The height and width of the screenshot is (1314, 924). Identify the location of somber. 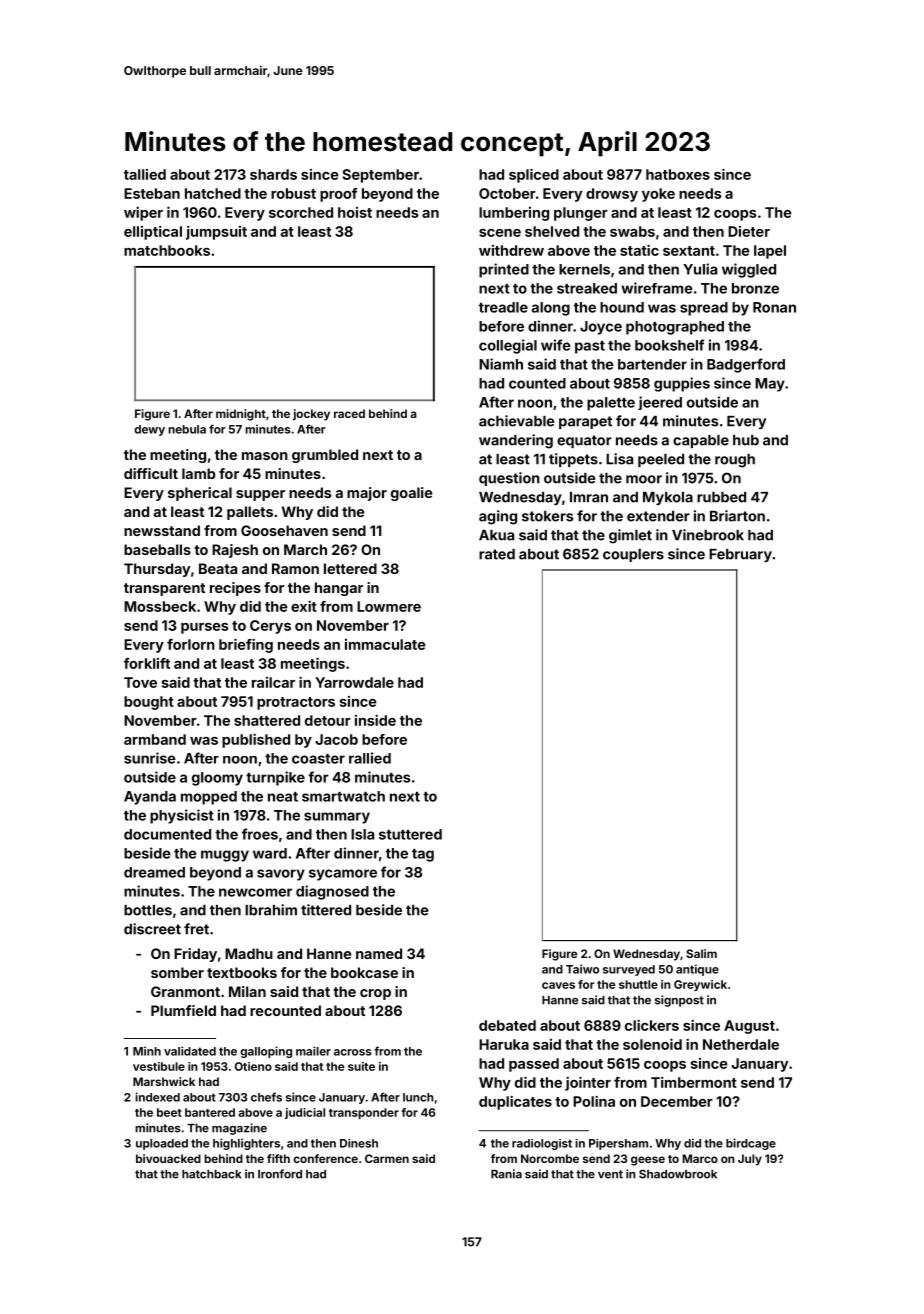
(177, 972).
